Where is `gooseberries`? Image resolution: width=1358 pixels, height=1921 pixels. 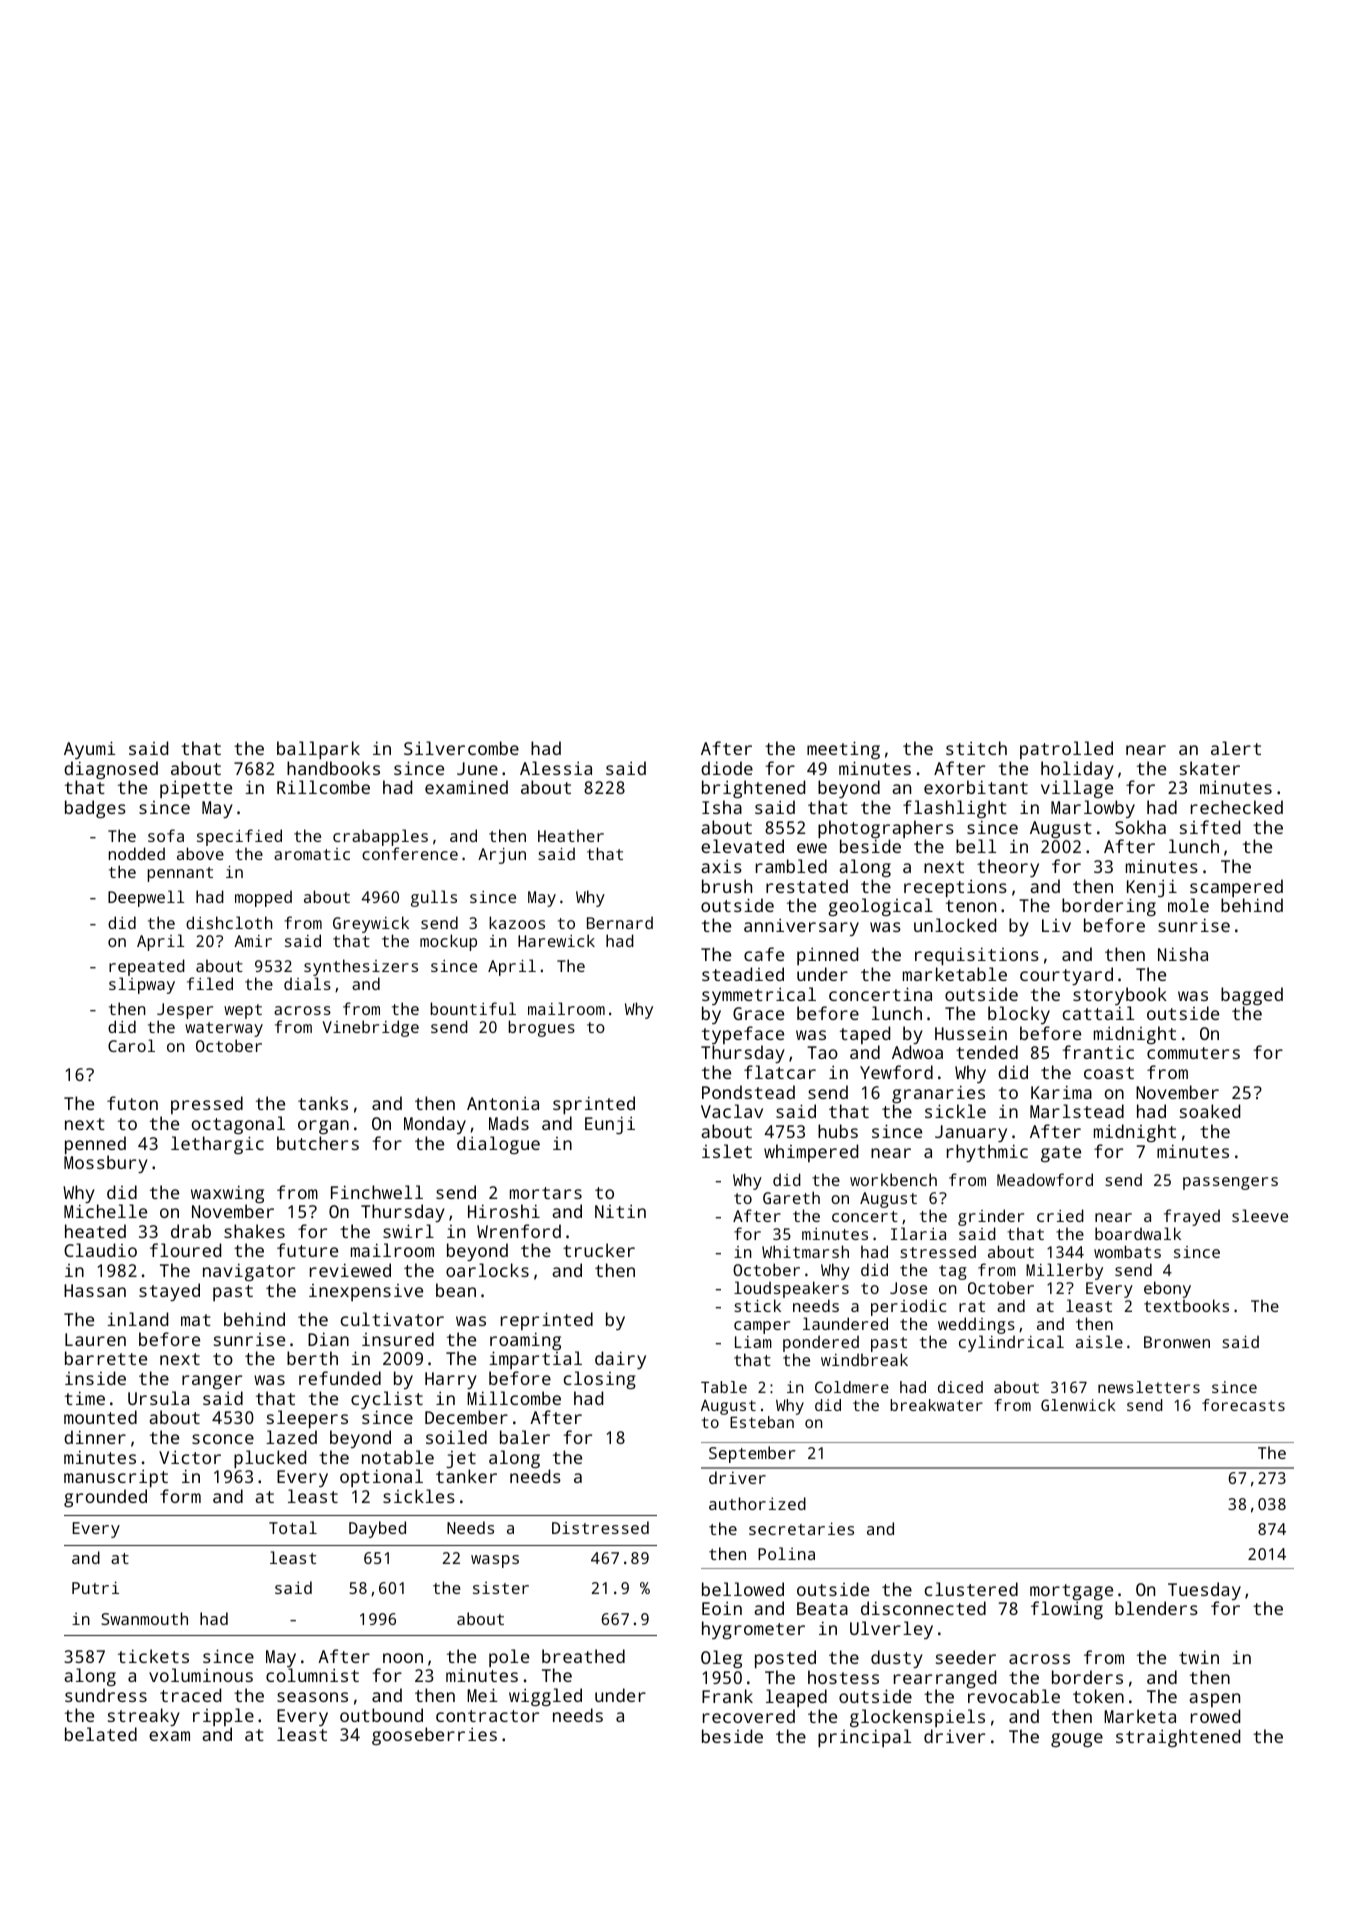
gooseberries is located at coordinates (434, 1736).
